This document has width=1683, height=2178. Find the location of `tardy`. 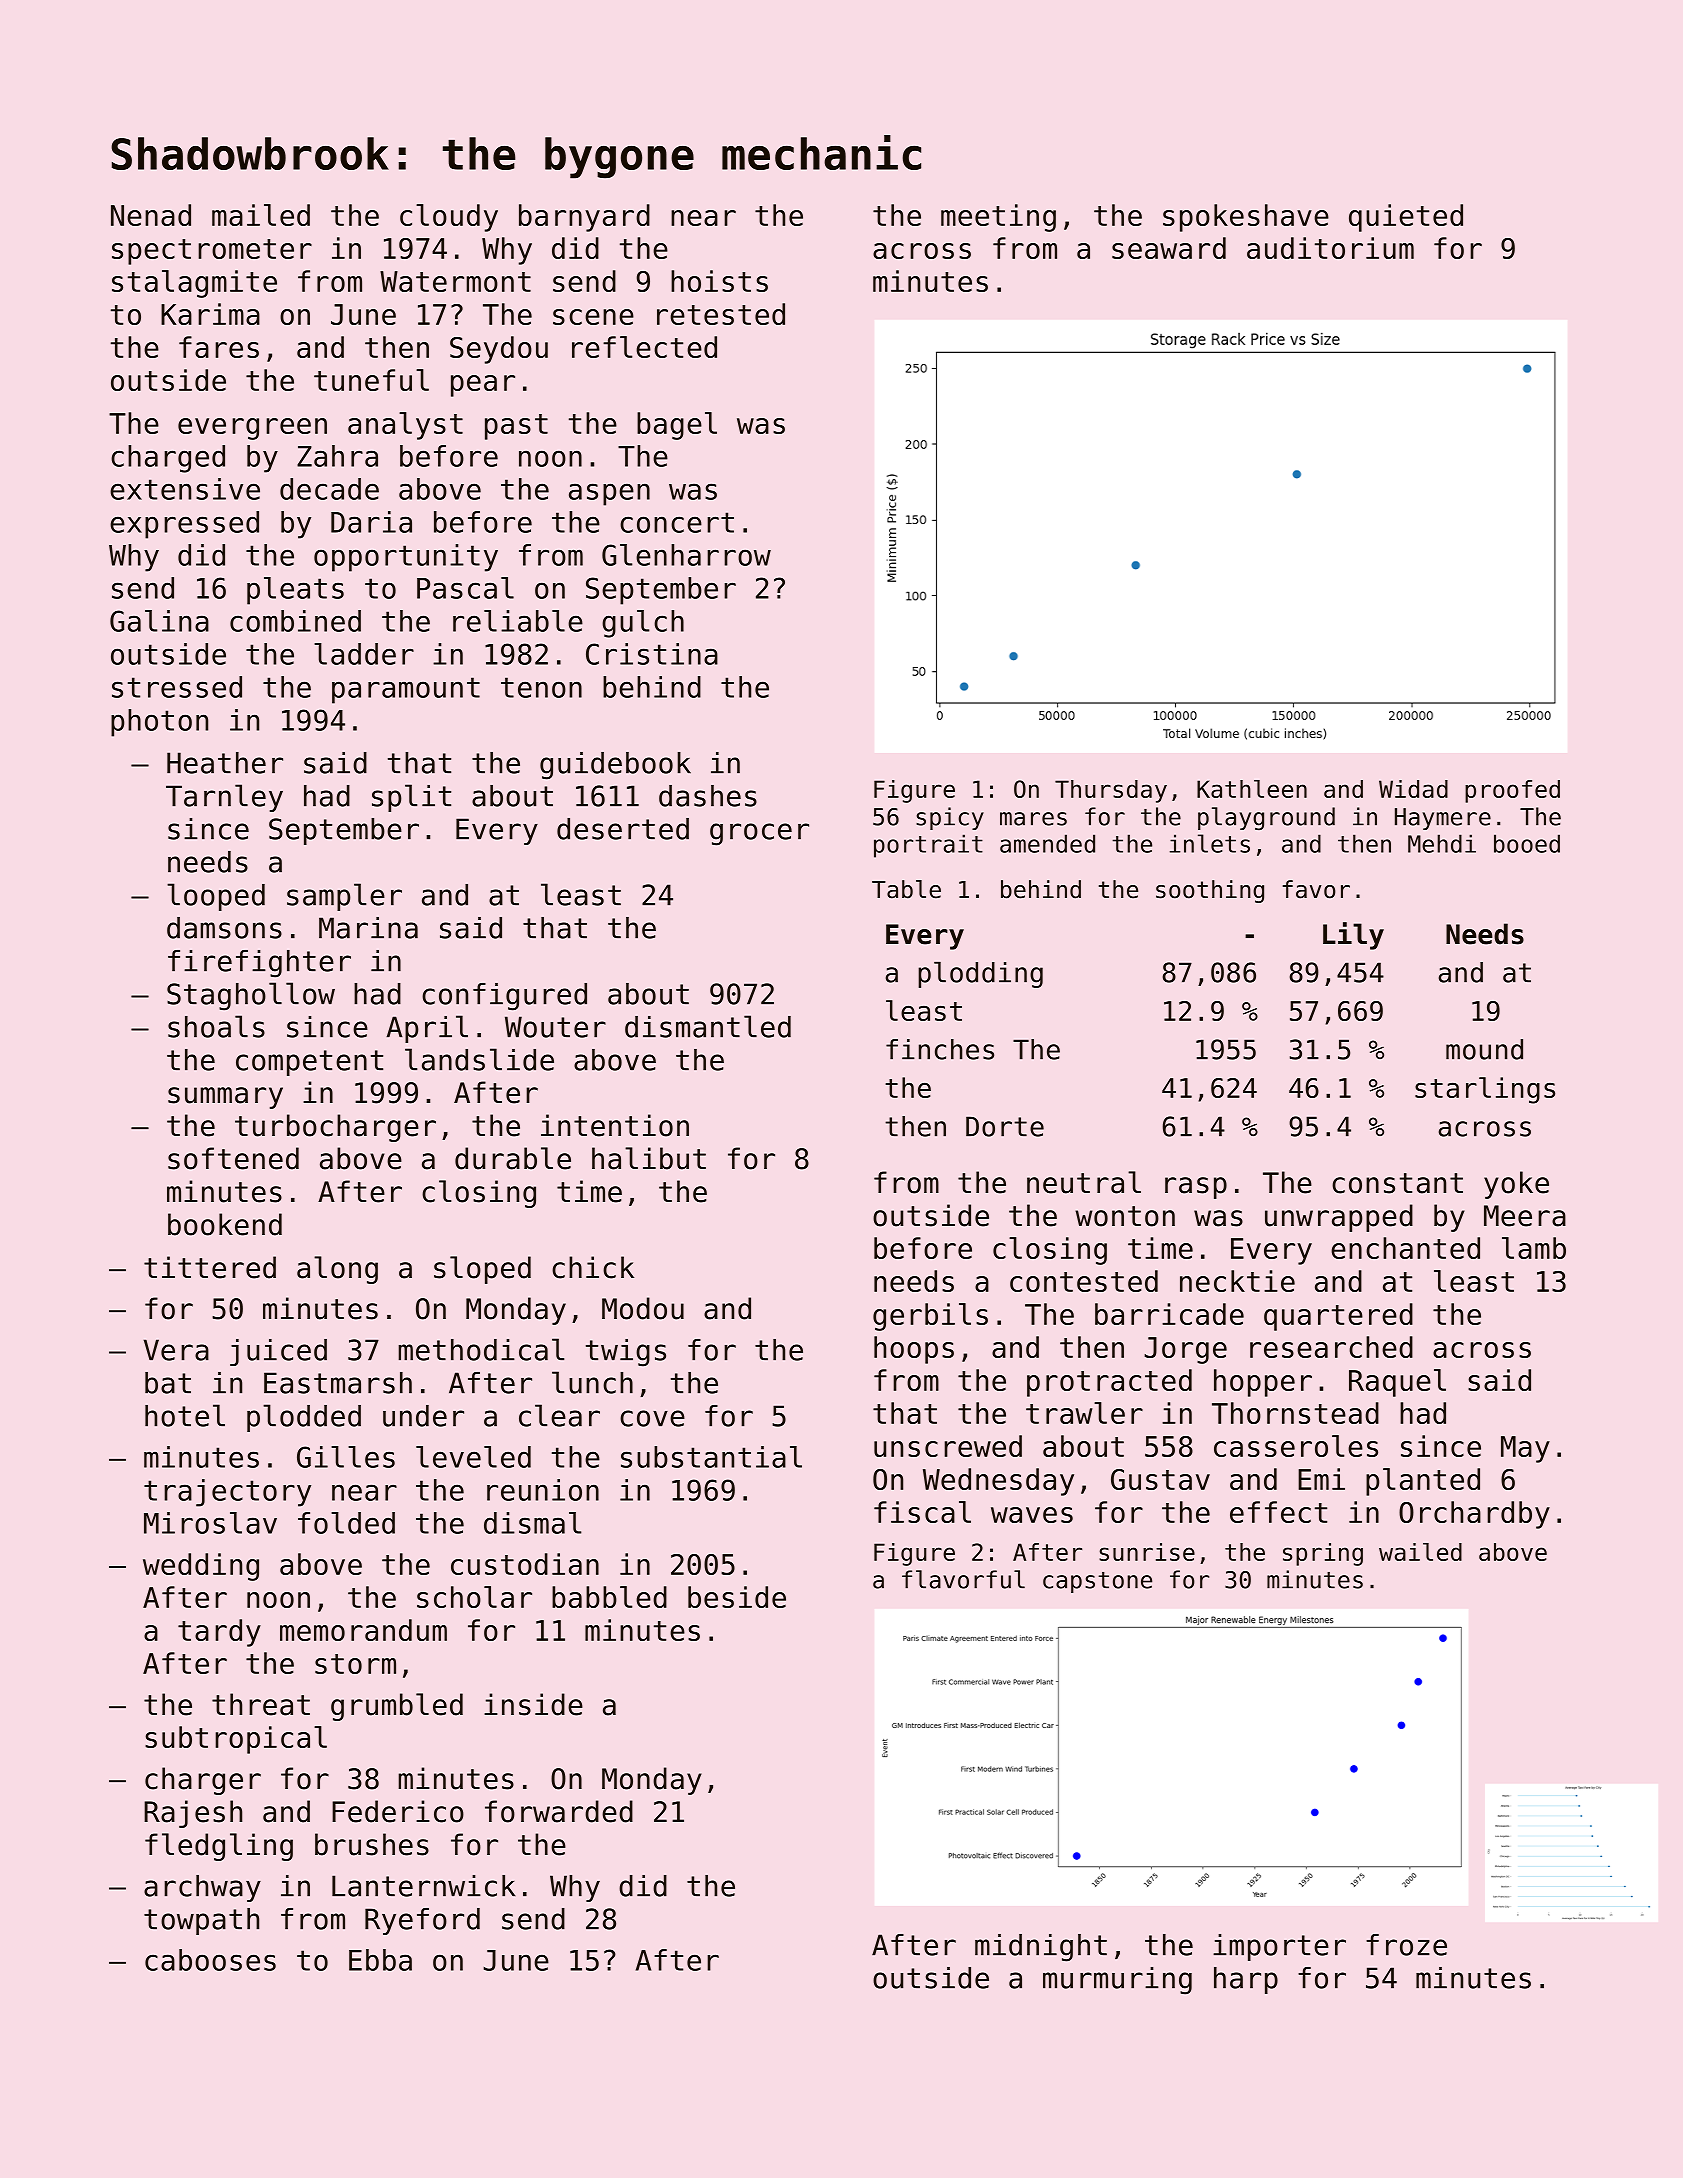

tardy is located at coordinates (219, 1633).
